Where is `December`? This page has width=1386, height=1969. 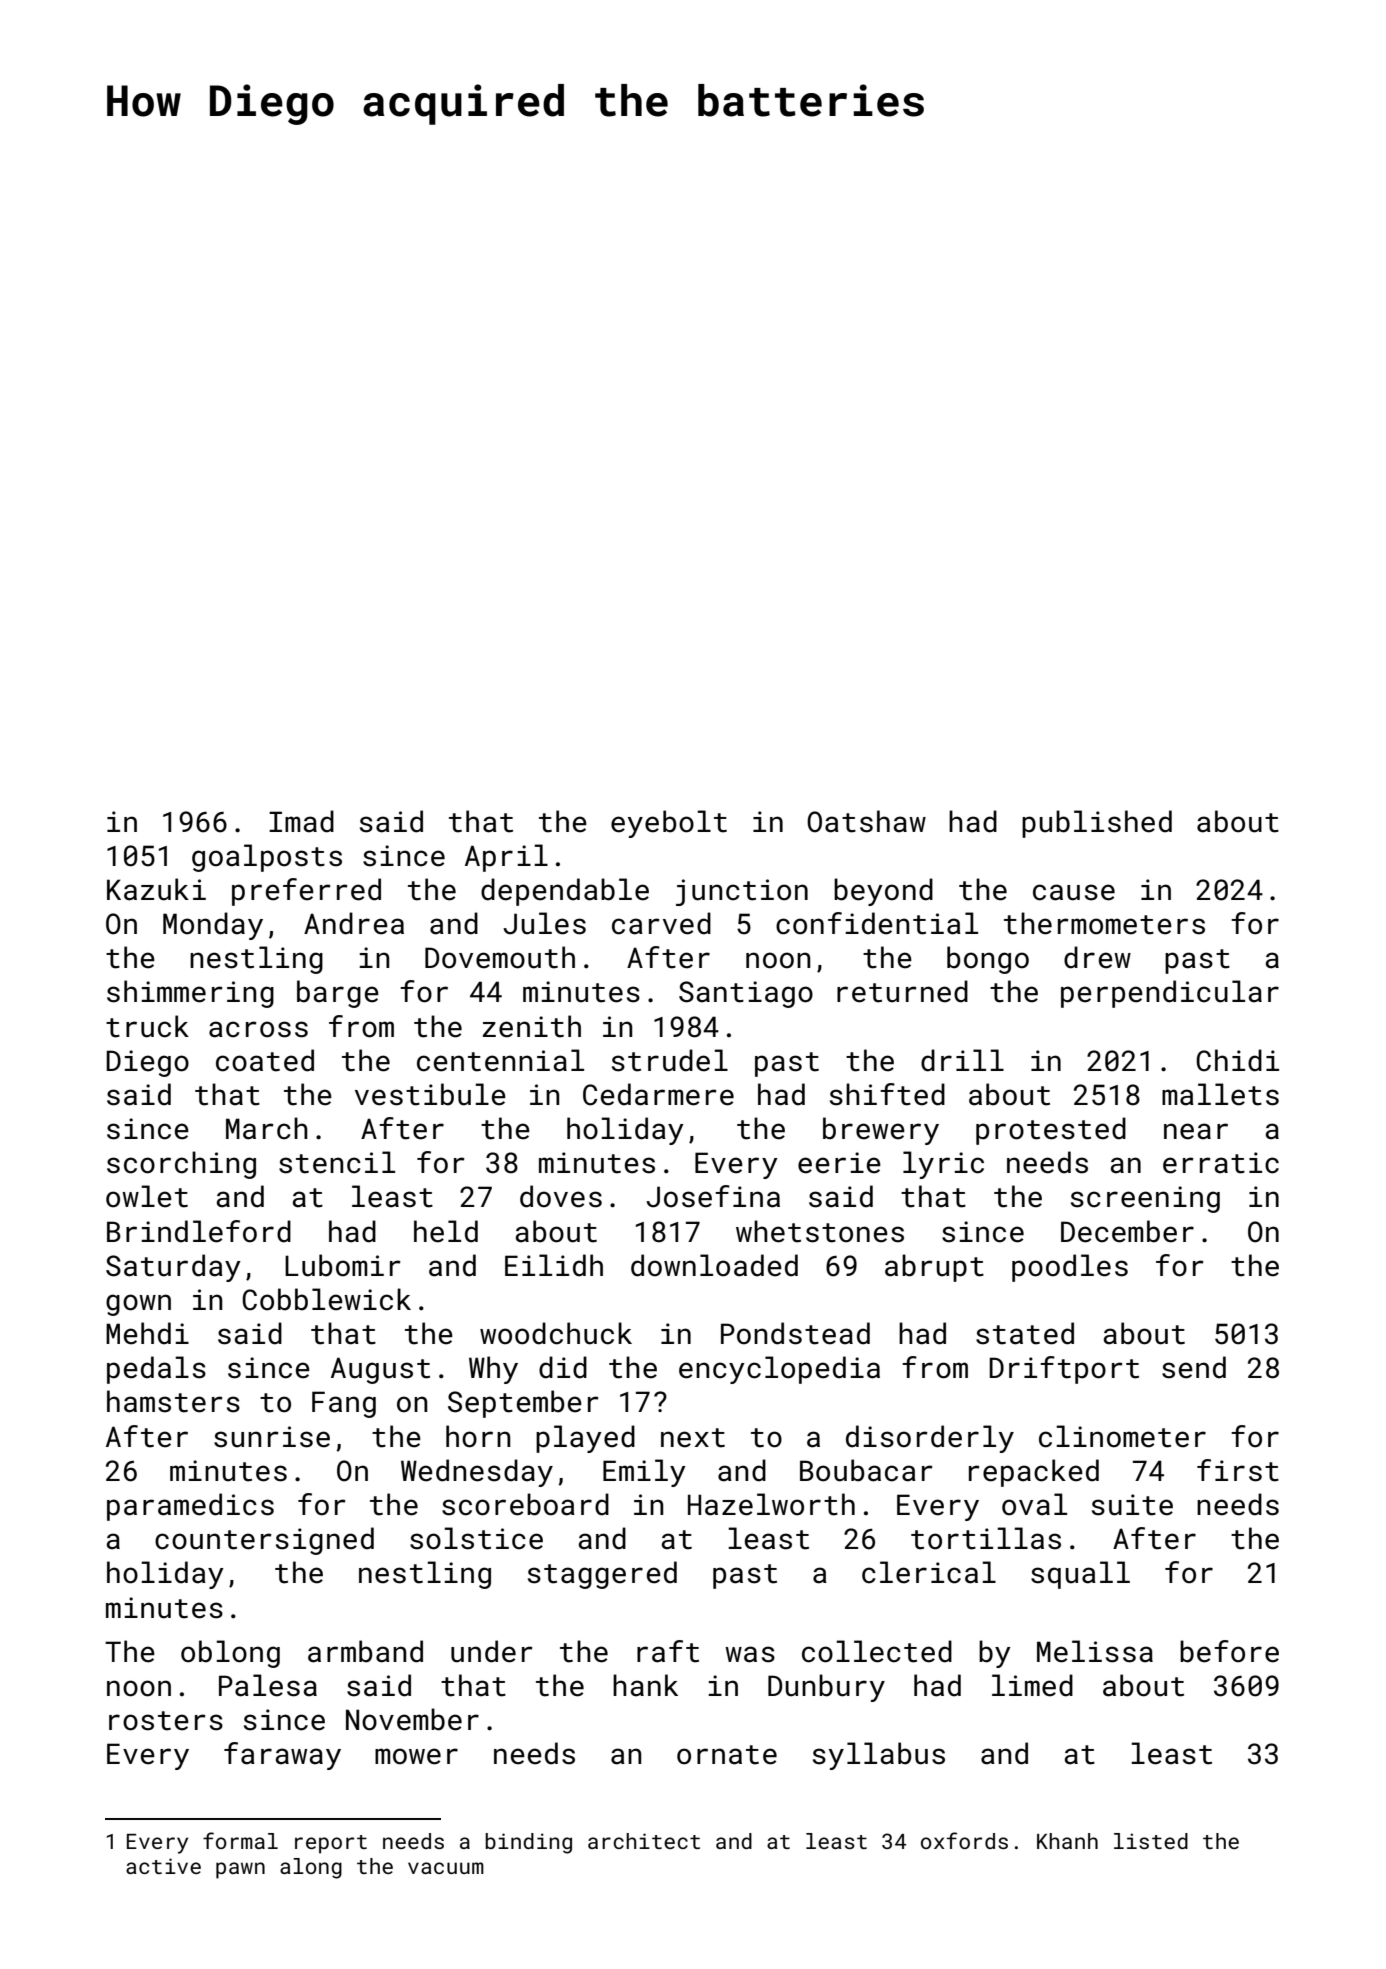
December is located at coordinates (1127, 1231).
